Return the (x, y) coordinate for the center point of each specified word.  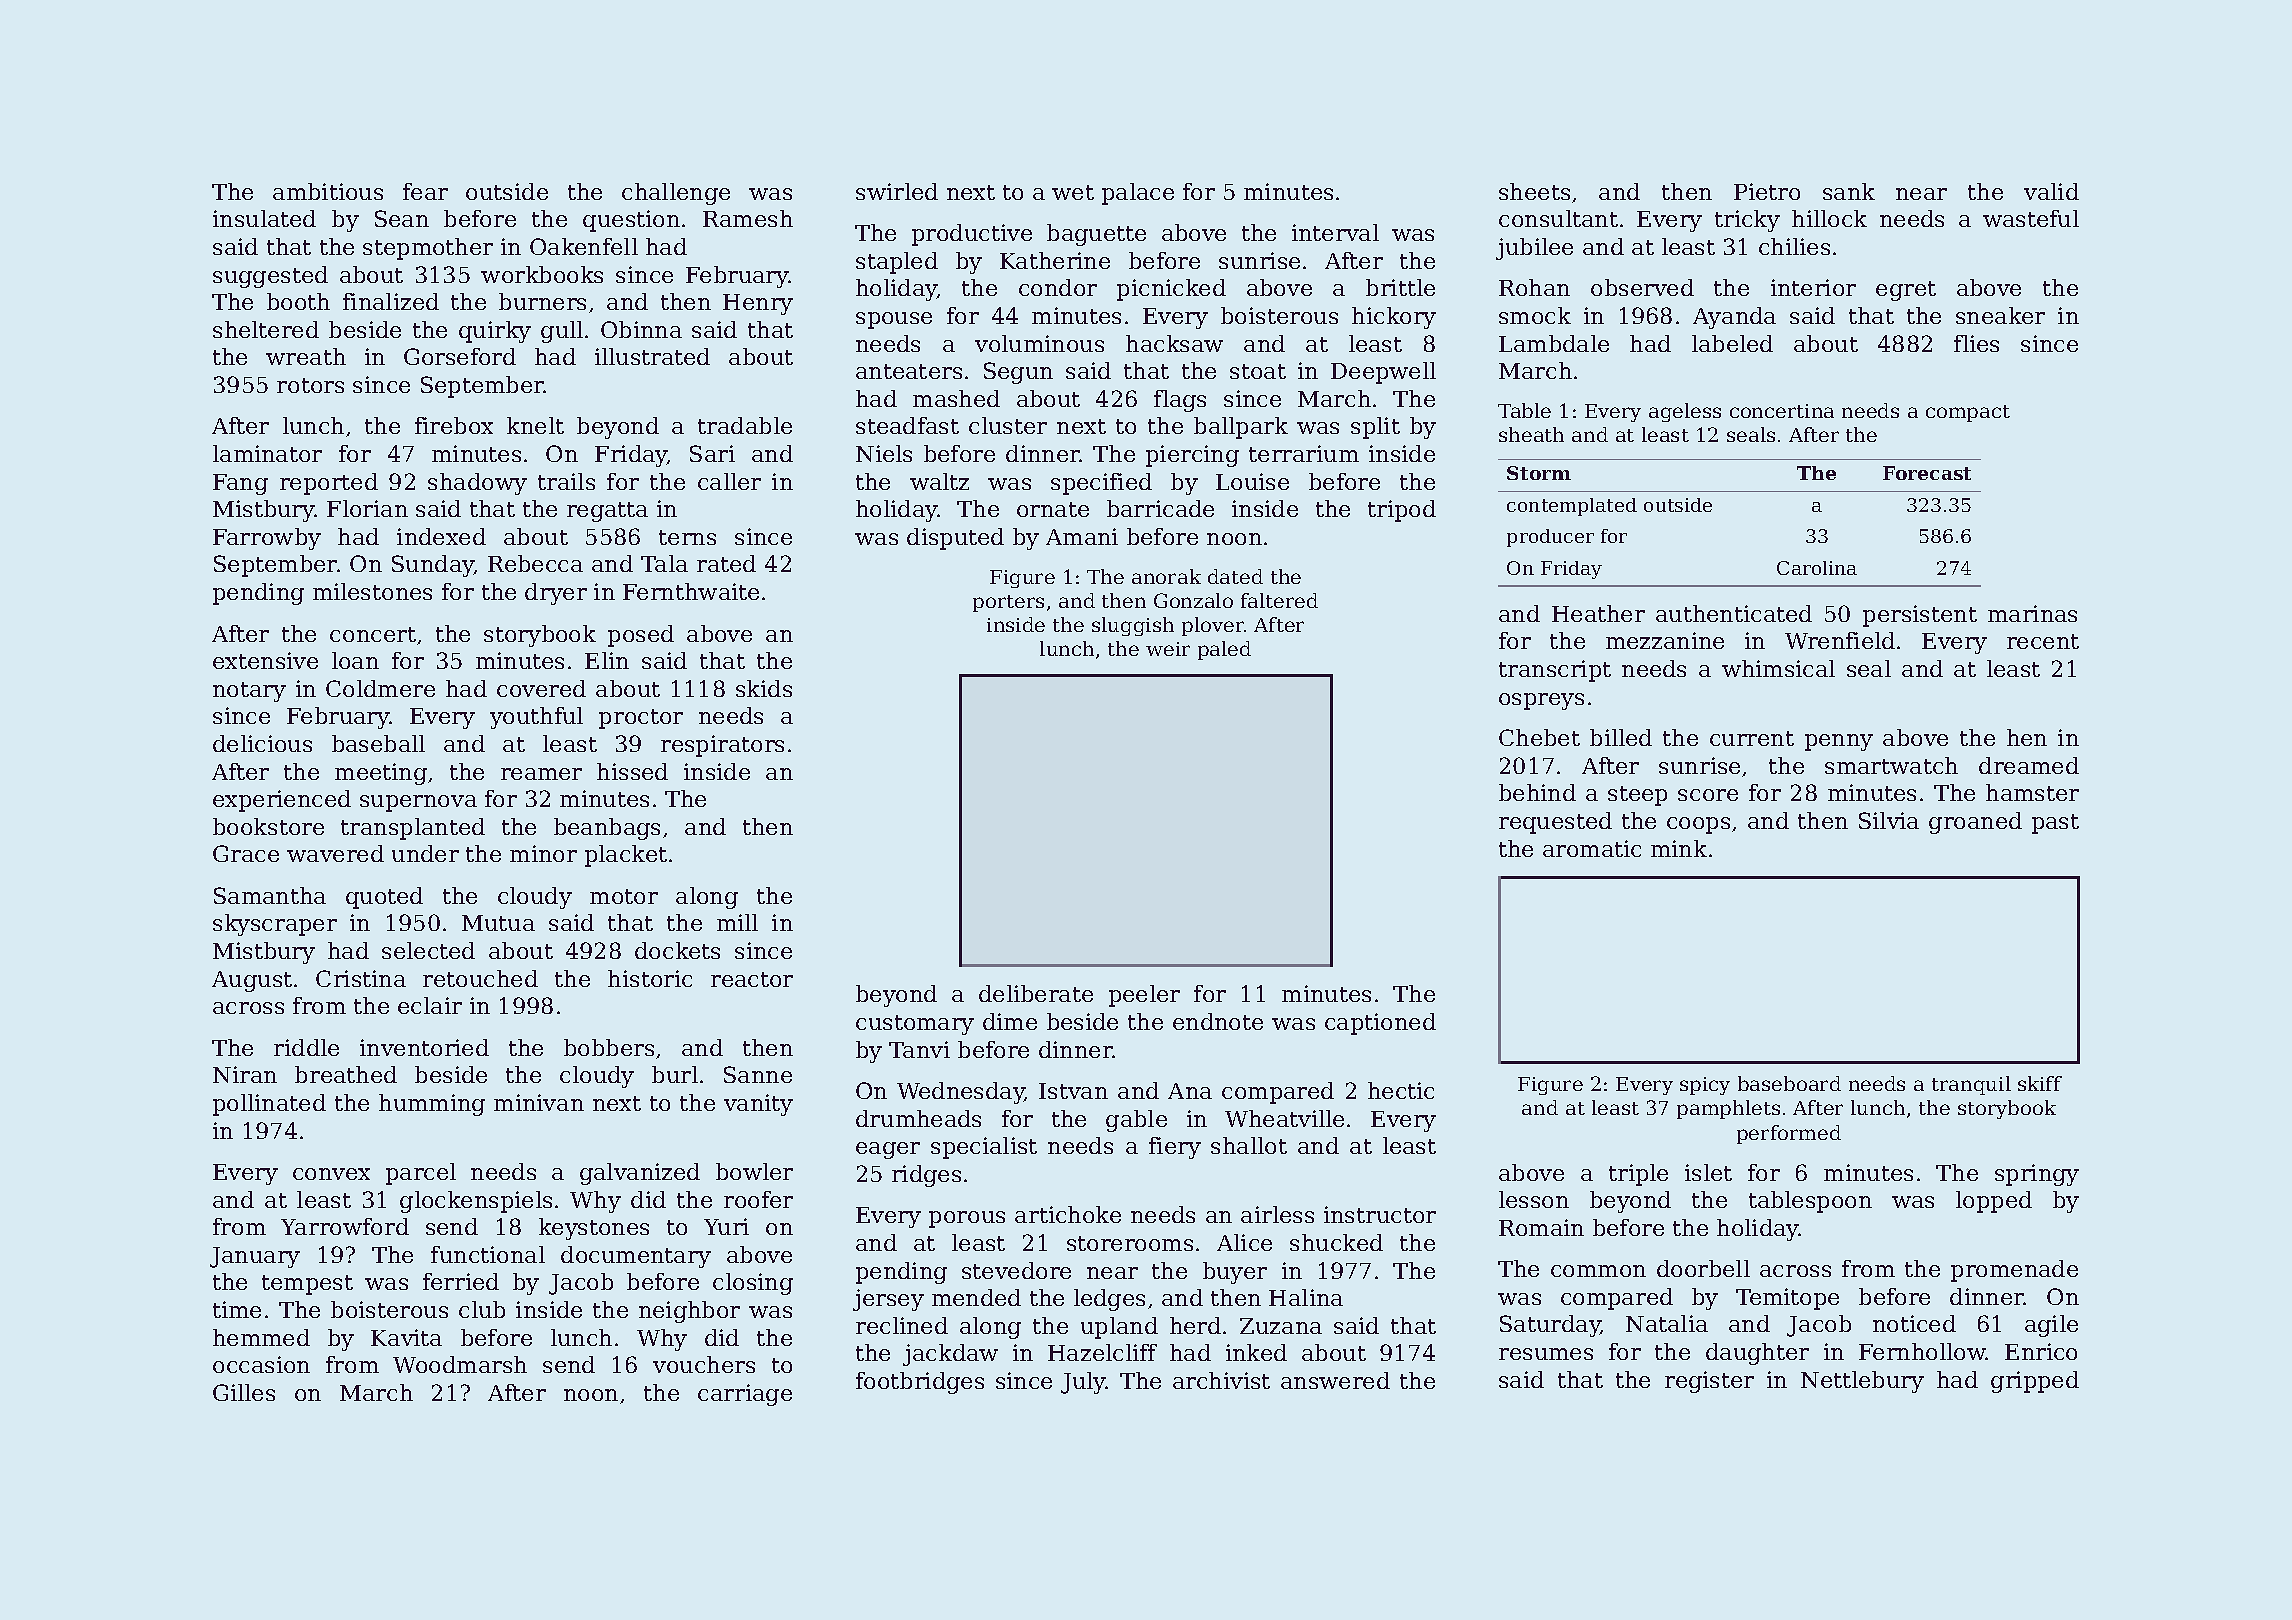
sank (1849, 191)
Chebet (1539, 737)
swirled (897, 191)
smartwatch (1891, 765)
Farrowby (267, 539)
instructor (1380, 1214)
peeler (1144, 996)
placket (626, 856)
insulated (264, 218)
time (237, 1309)
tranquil (1971, 1085)
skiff (2040, 1083)
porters (1008, 603)
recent (2043, 641)
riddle (306, 1047)
